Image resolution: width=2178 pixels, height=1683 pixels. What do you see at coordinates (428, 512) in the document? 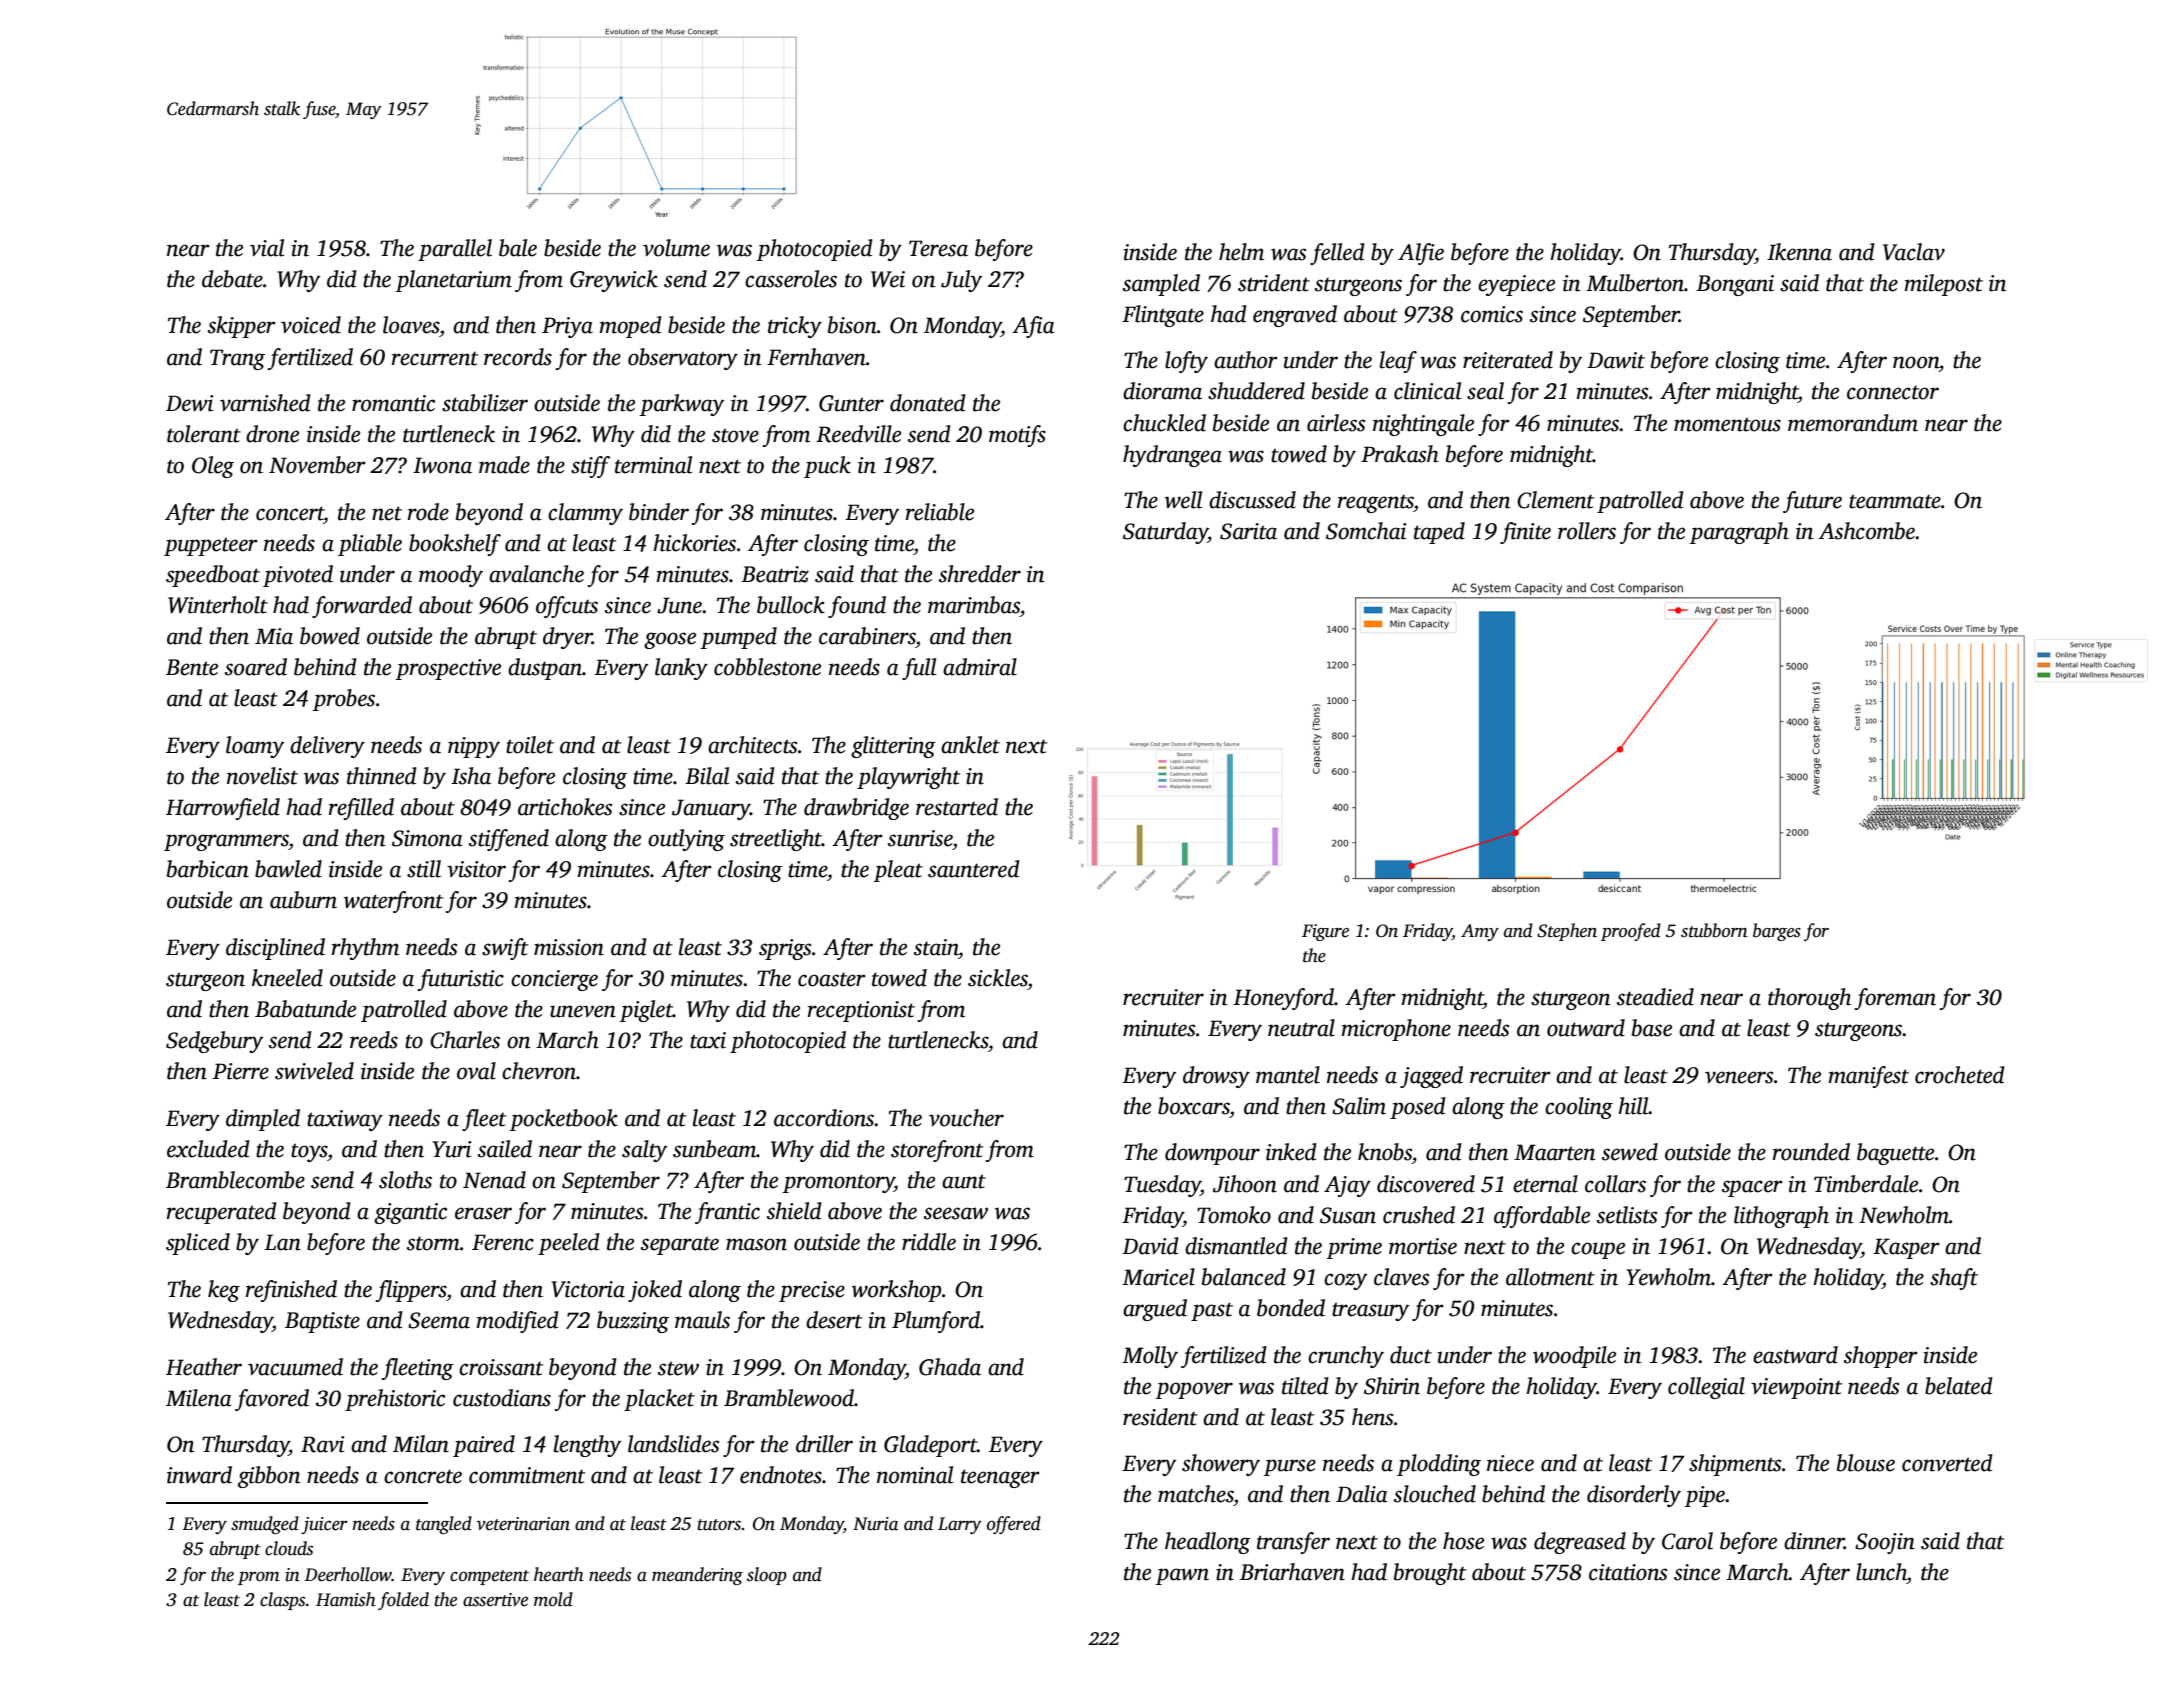
I see `rode` at bounding box center [428, 512].
